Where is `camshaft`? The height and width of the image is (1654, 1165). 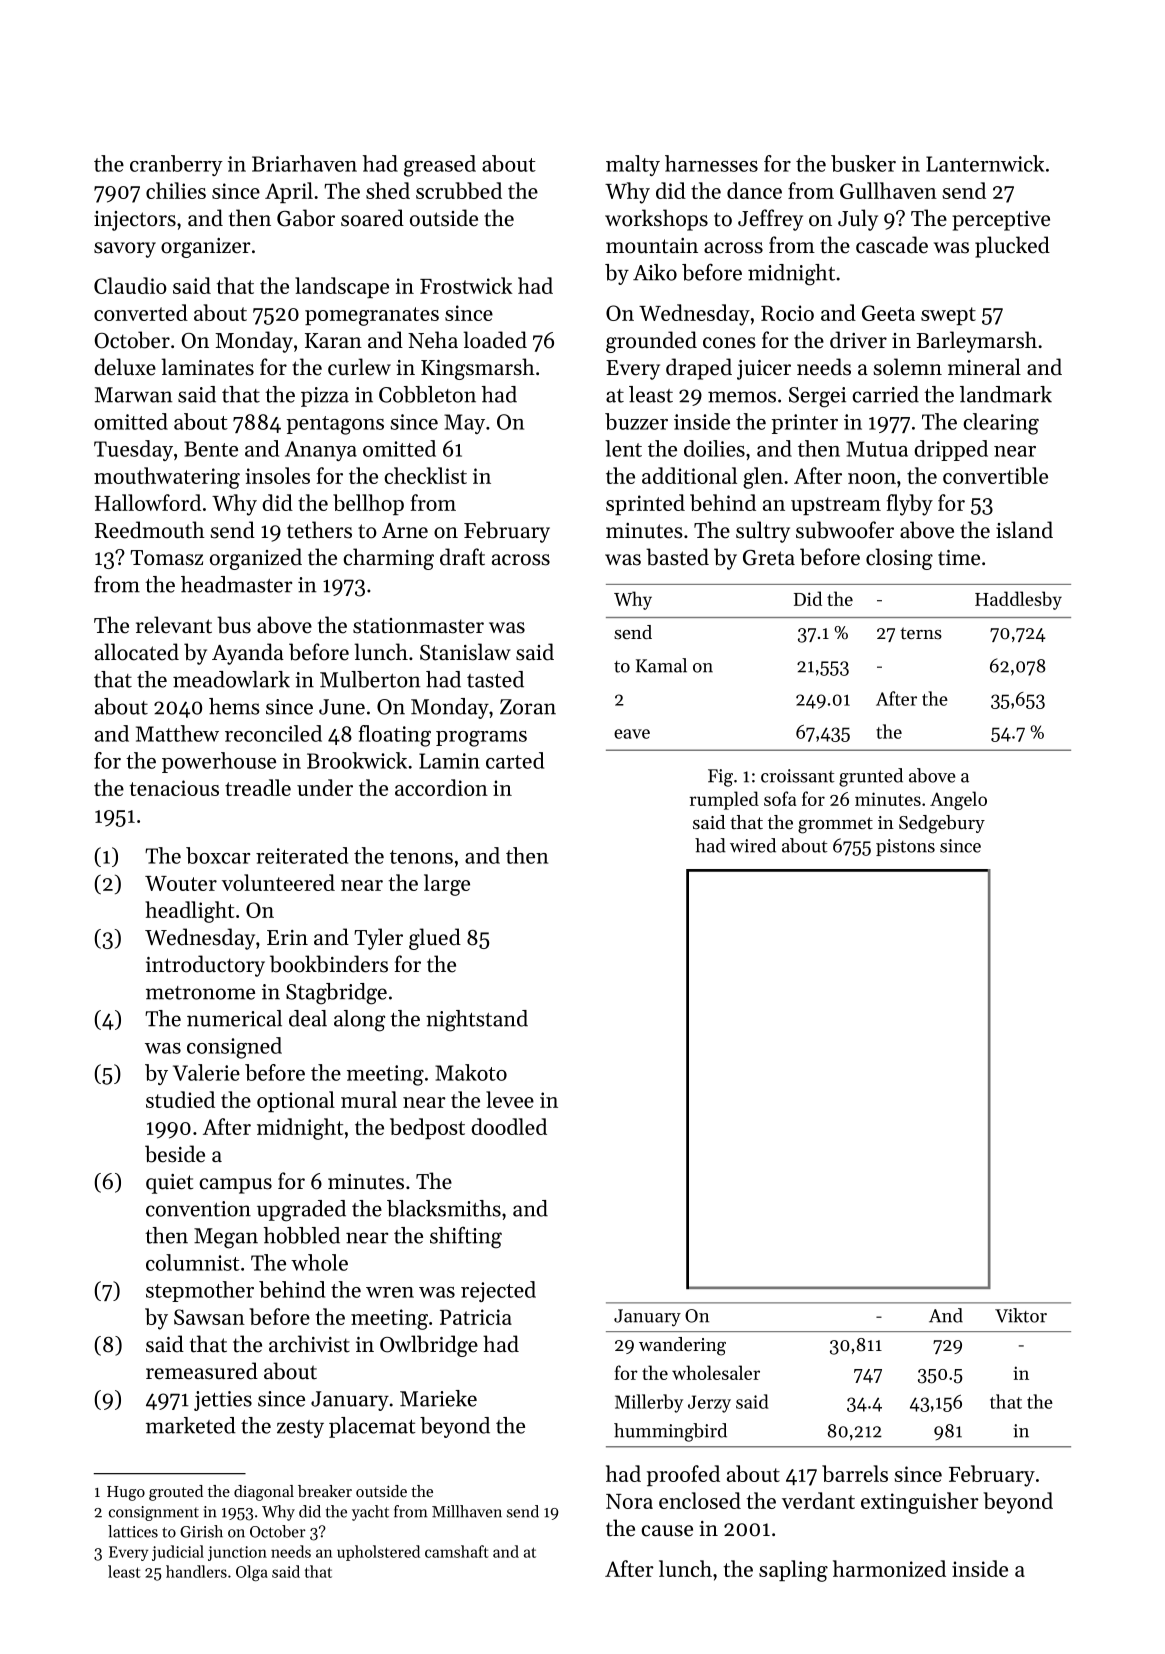
camshaft is located at coordinates (457, 1551).
